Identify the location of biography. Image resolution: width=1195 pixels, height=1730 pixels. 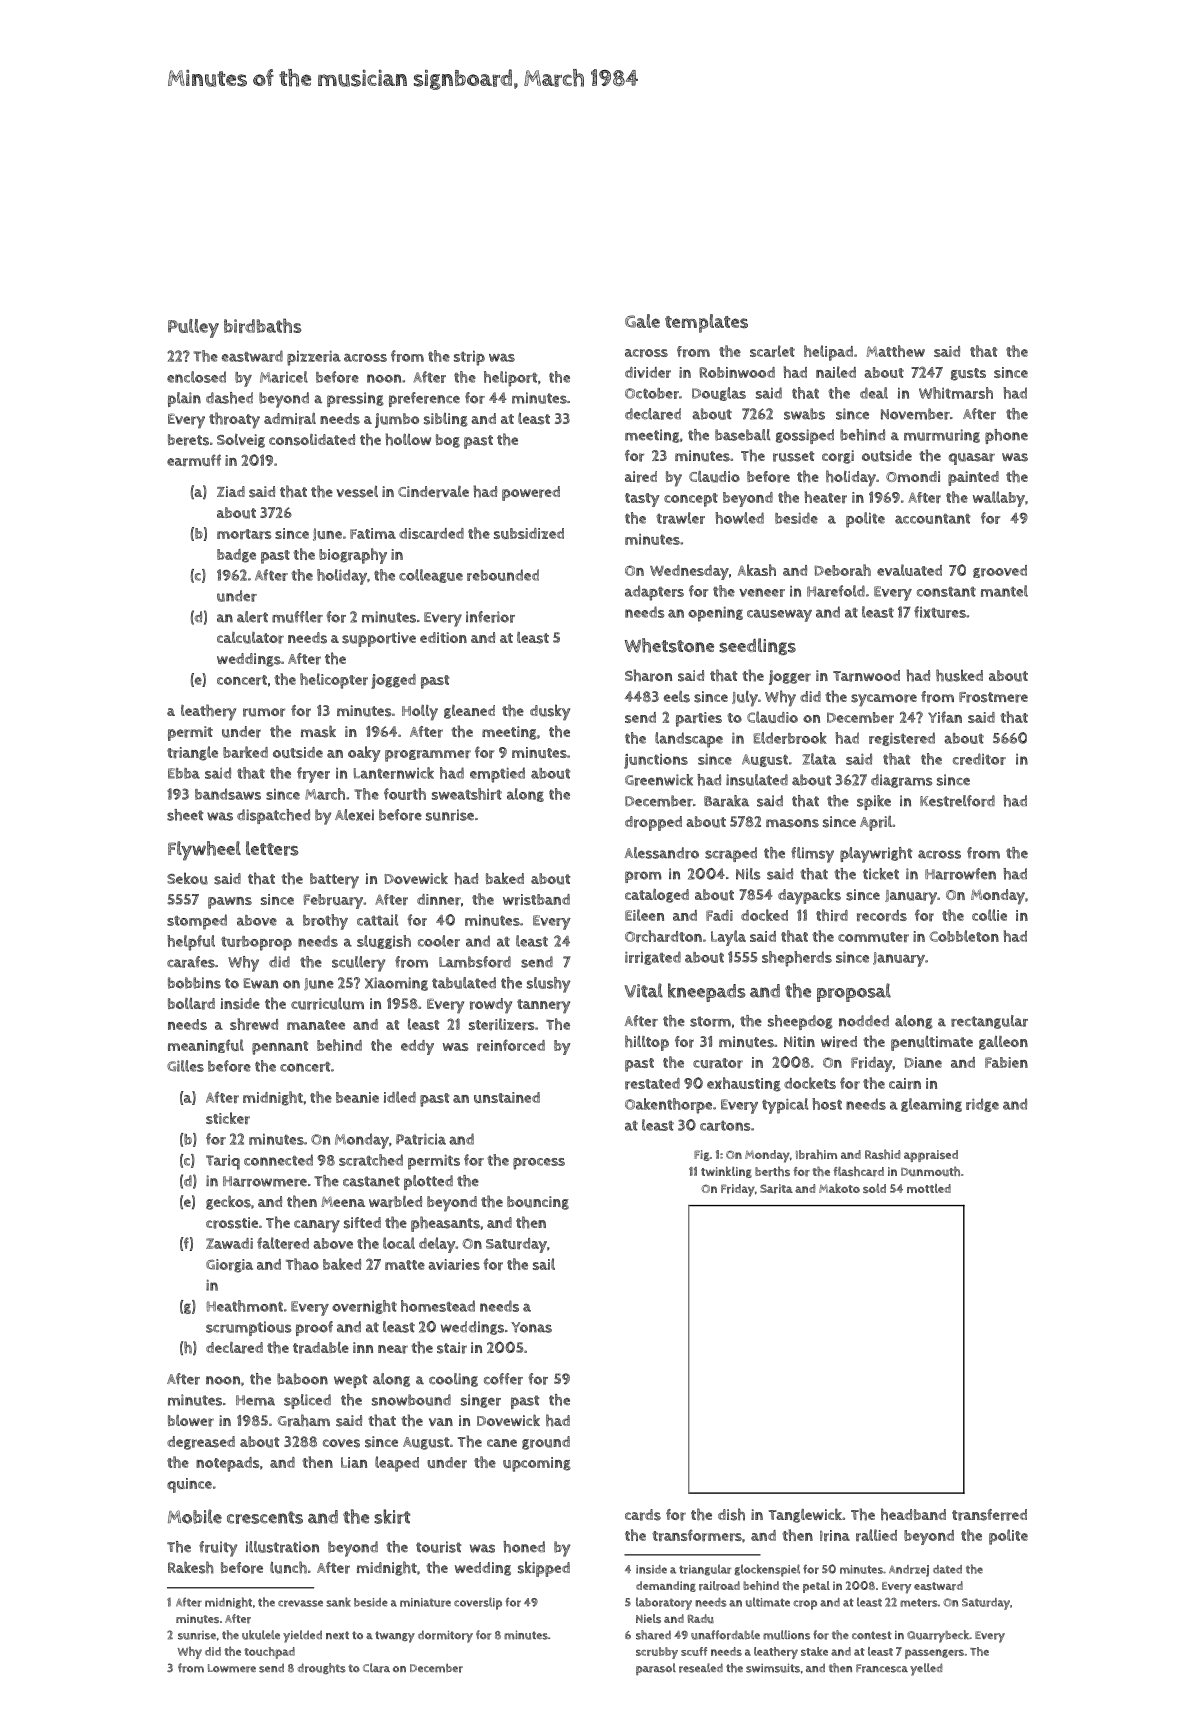
(353, 556).
